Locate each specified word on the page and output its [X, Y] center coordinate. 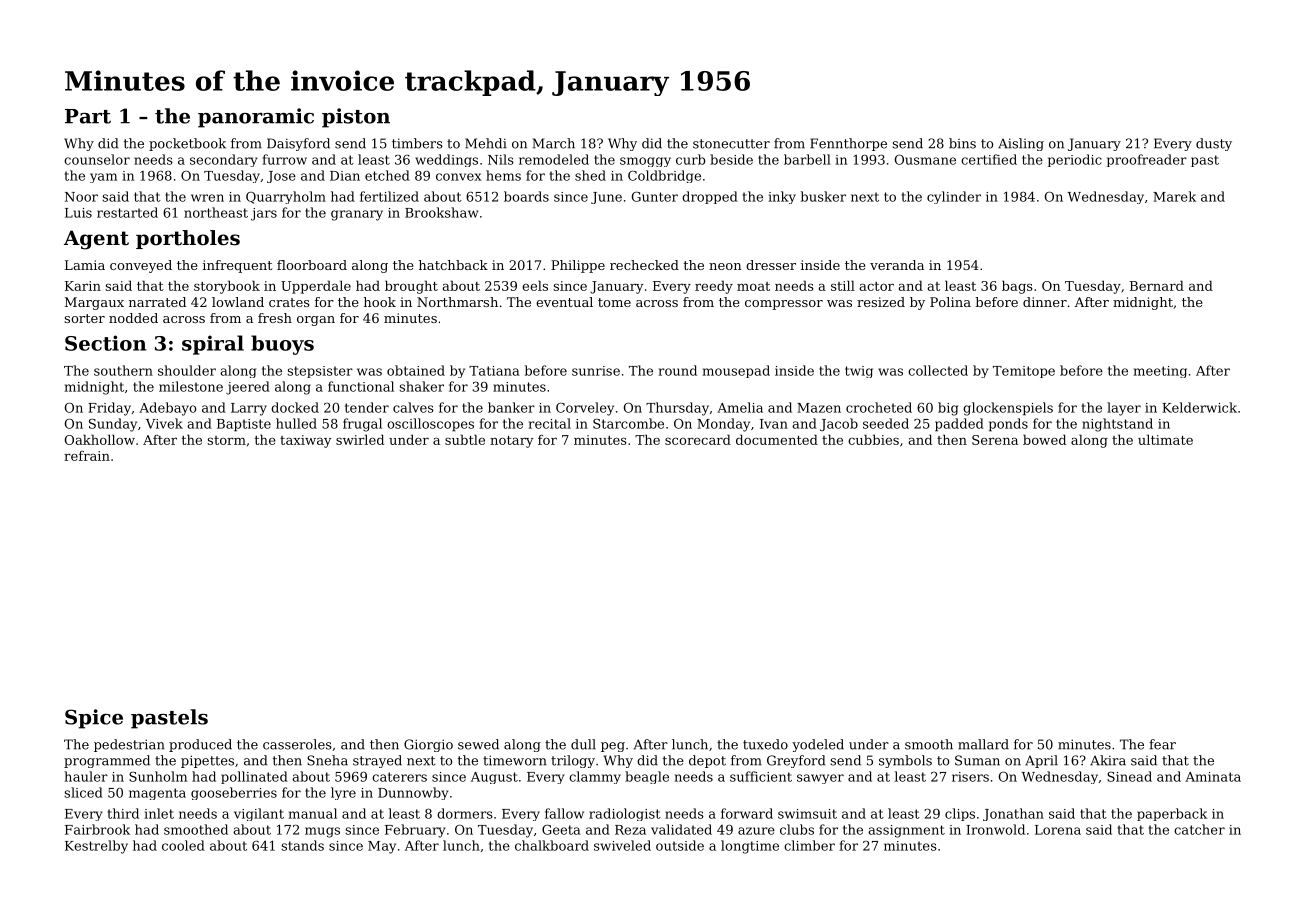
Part [88, 116]
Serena [995, 440]
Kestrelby [96, 847]
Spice [94, 719]
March [554, 143]
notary [512, 442]
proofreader [1147, 160]
